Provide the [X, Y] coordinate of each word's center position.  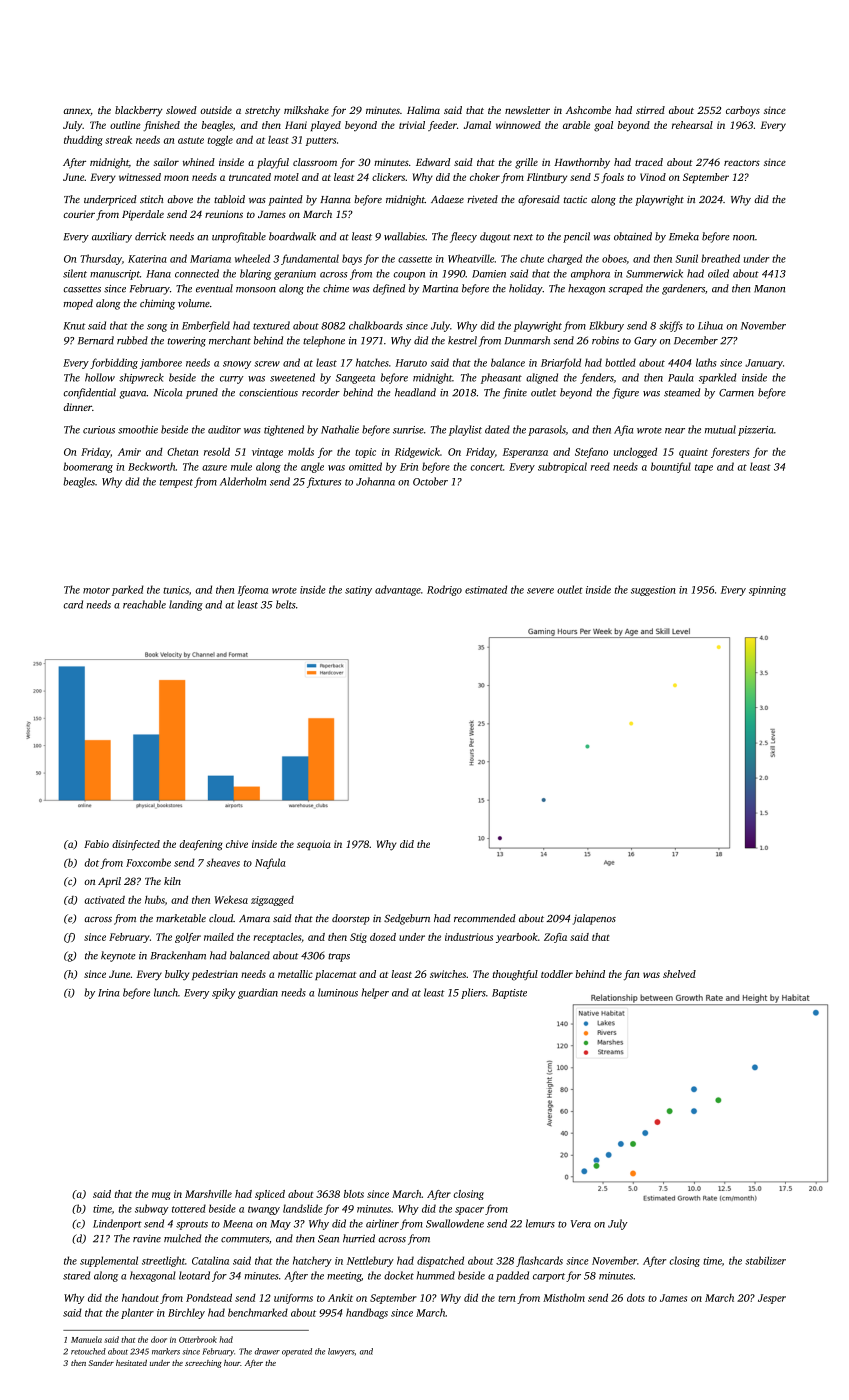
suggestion [653, 591]
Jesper [772, 1299]
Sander [101, 1363]
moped [78, 304]
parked [128, 590]
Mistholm [564, 1298]
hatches [372, 362]
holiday [526, 289]
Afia [623, 430]
